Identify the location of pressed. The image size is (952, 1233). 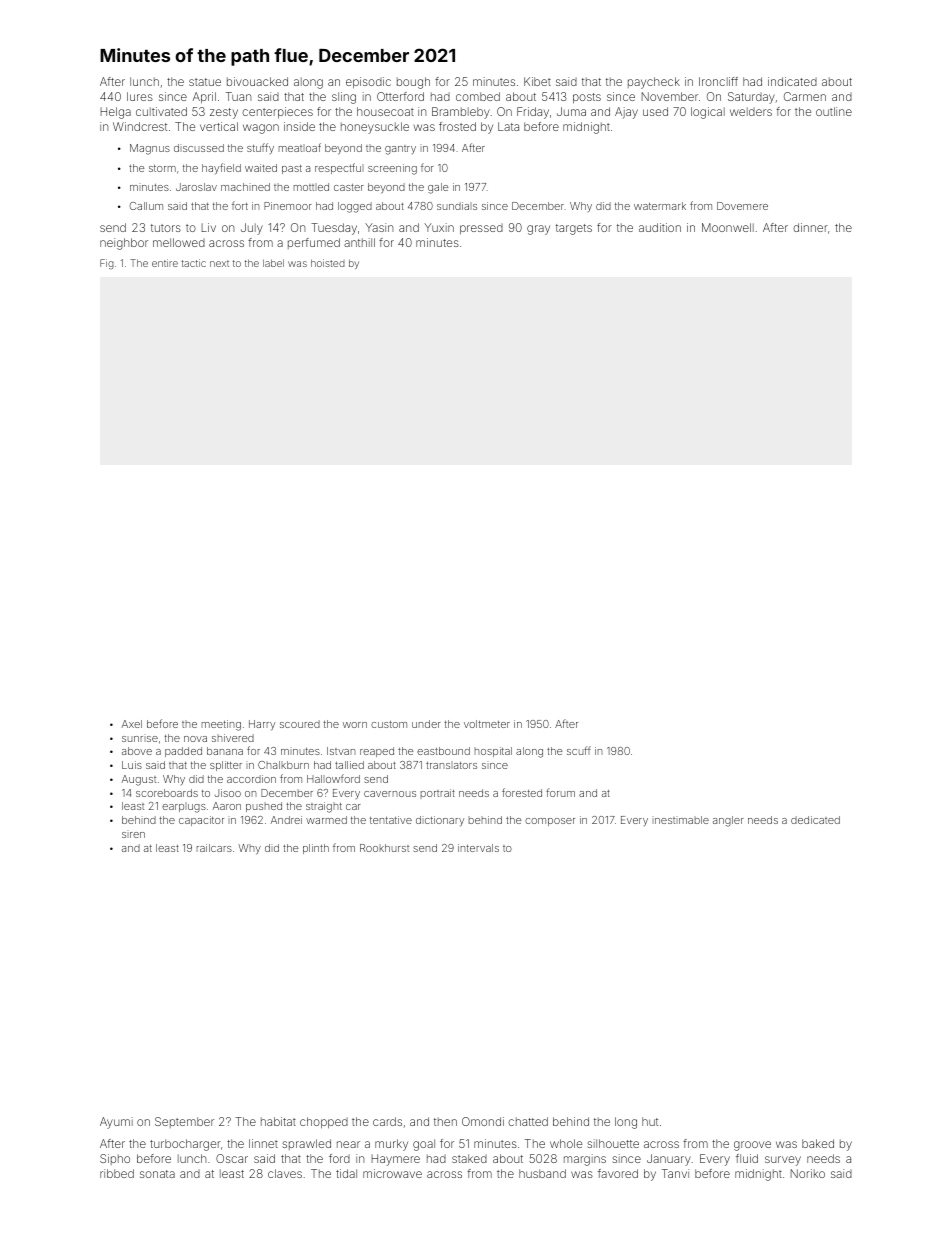
(481, 229).
